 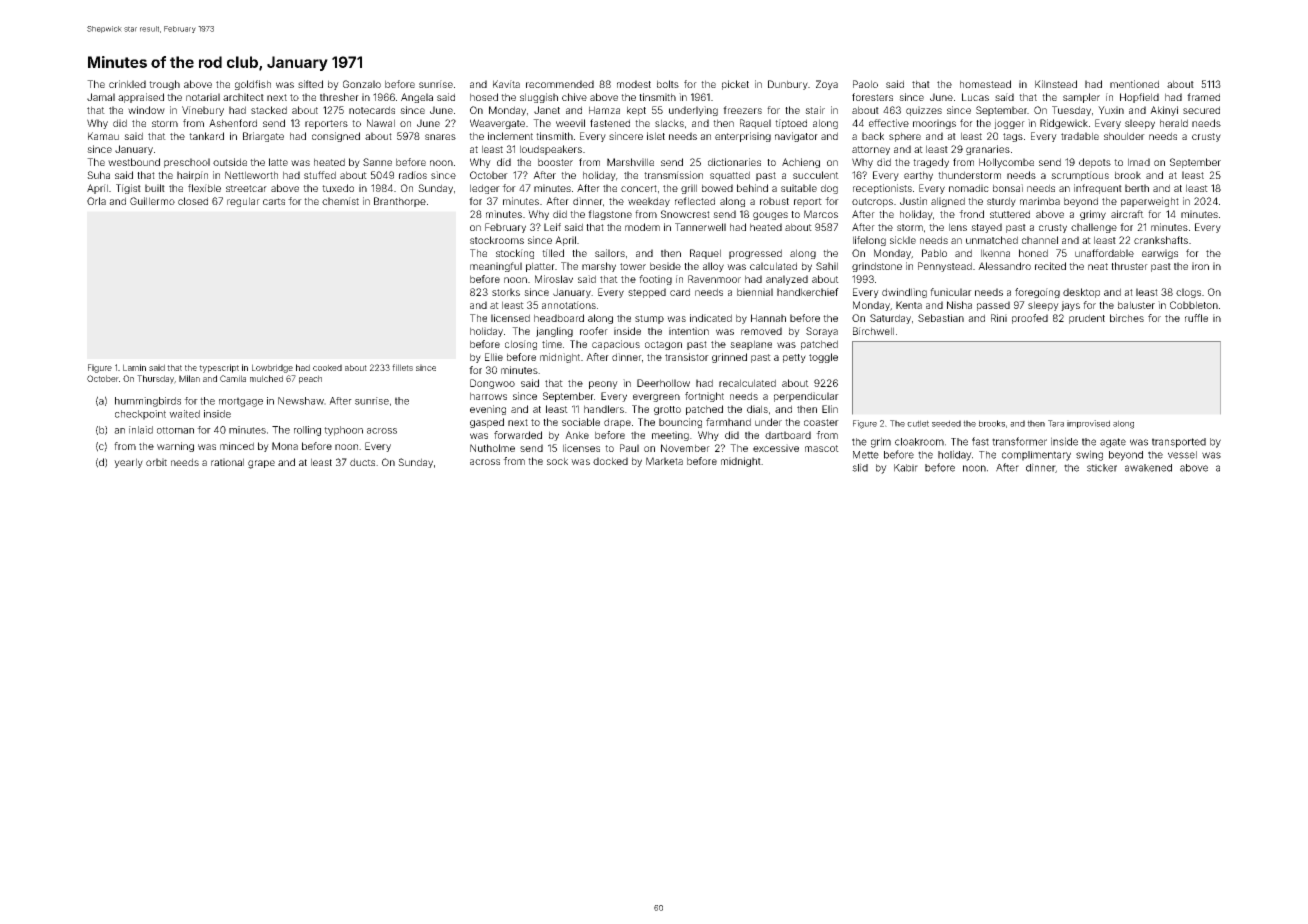 What do you see at coordinates (1127, 318) in the page?
I see `birches` at bounding box center [1127, 318].
